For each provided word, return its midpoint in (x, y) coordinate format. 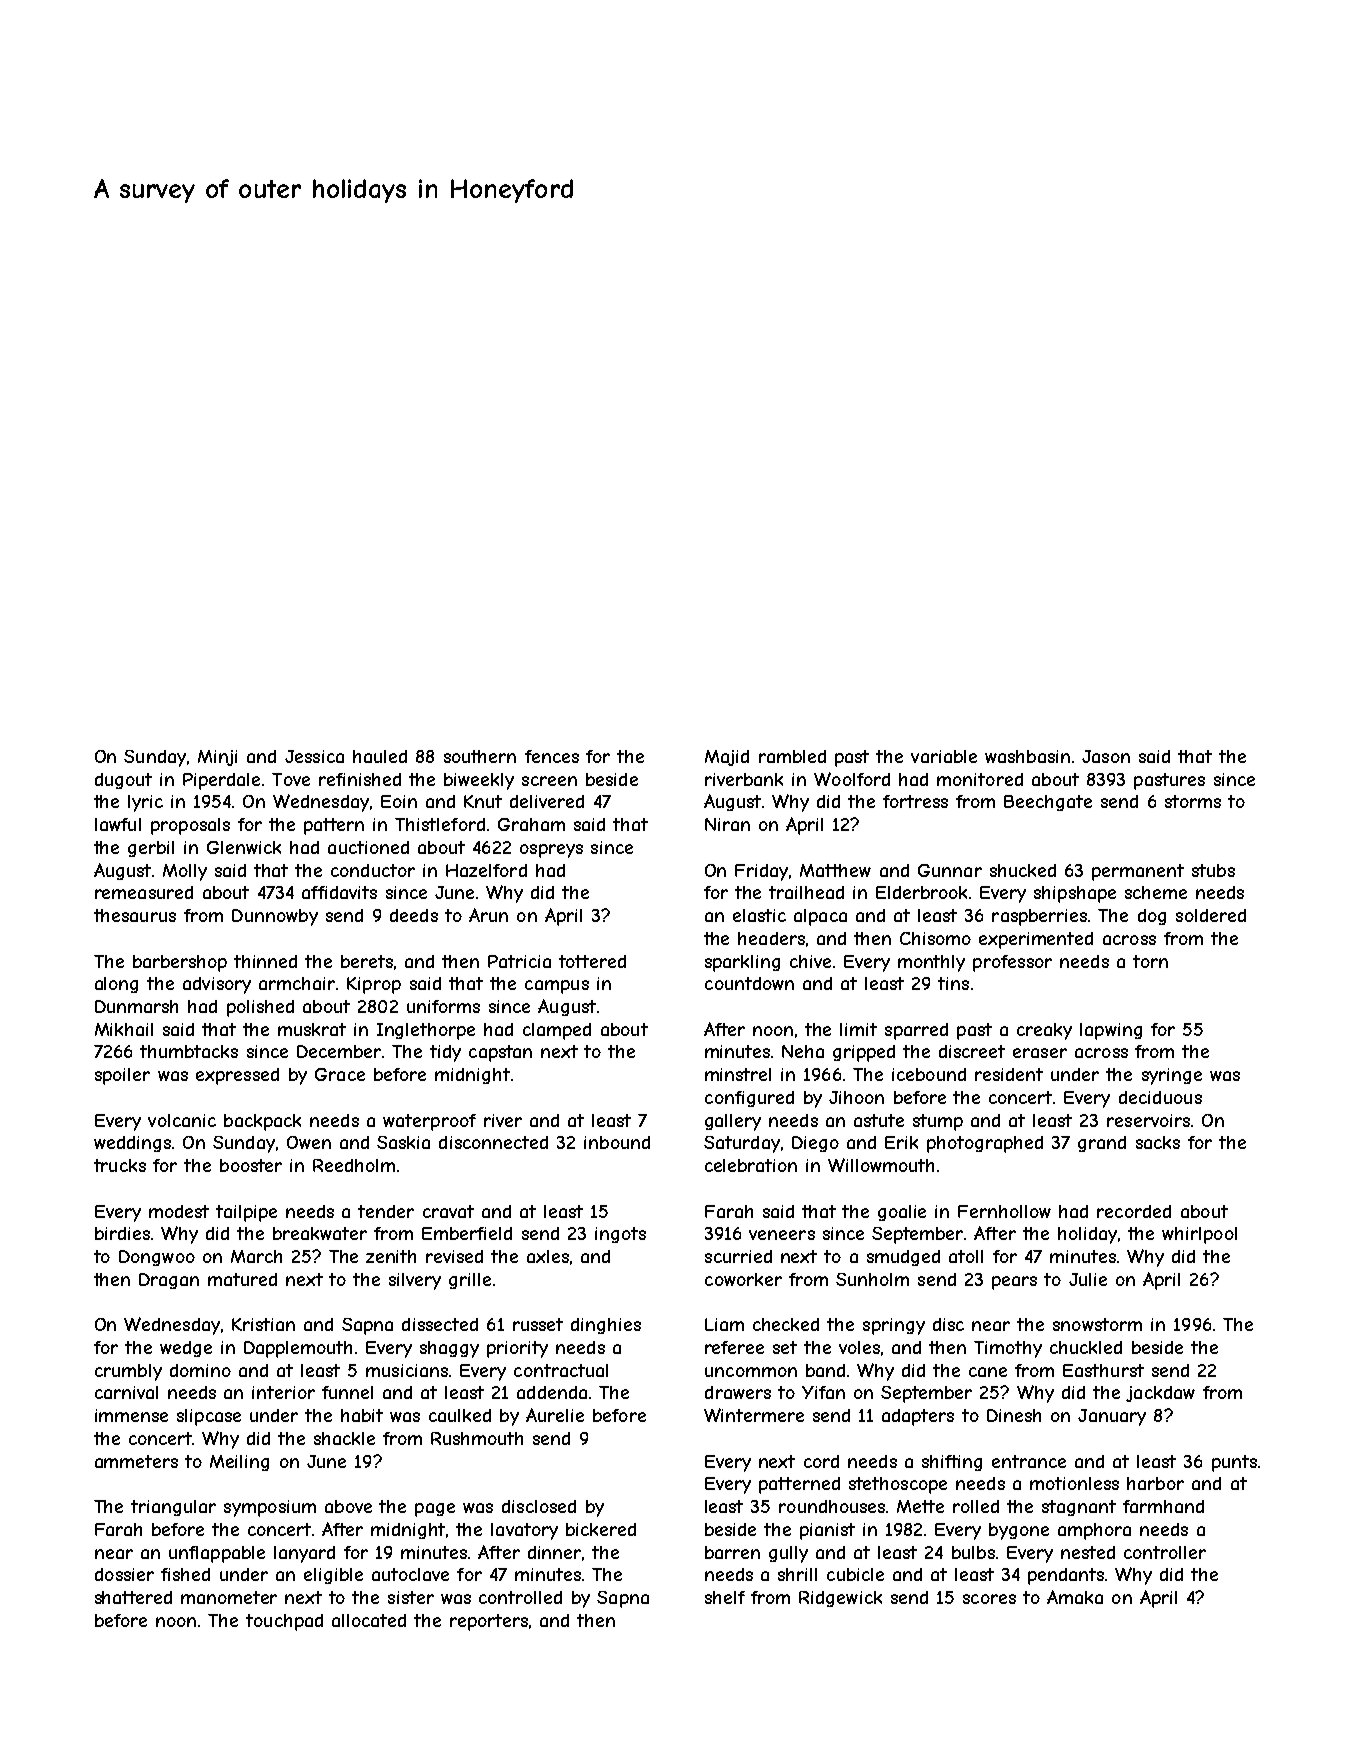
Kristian (263, 1324)
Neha (803, 1051)
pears (1014, 1283)
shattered (133, 1597)
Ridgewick (840, 1599)
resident (1009, 1074)
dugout (123, 781)
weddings (132, 1144)
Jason (1106, 756)
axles (548, 1256)
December (339, 1051)
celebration (751, 1165)
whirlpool (1199, 1235)
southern (480, 756)
